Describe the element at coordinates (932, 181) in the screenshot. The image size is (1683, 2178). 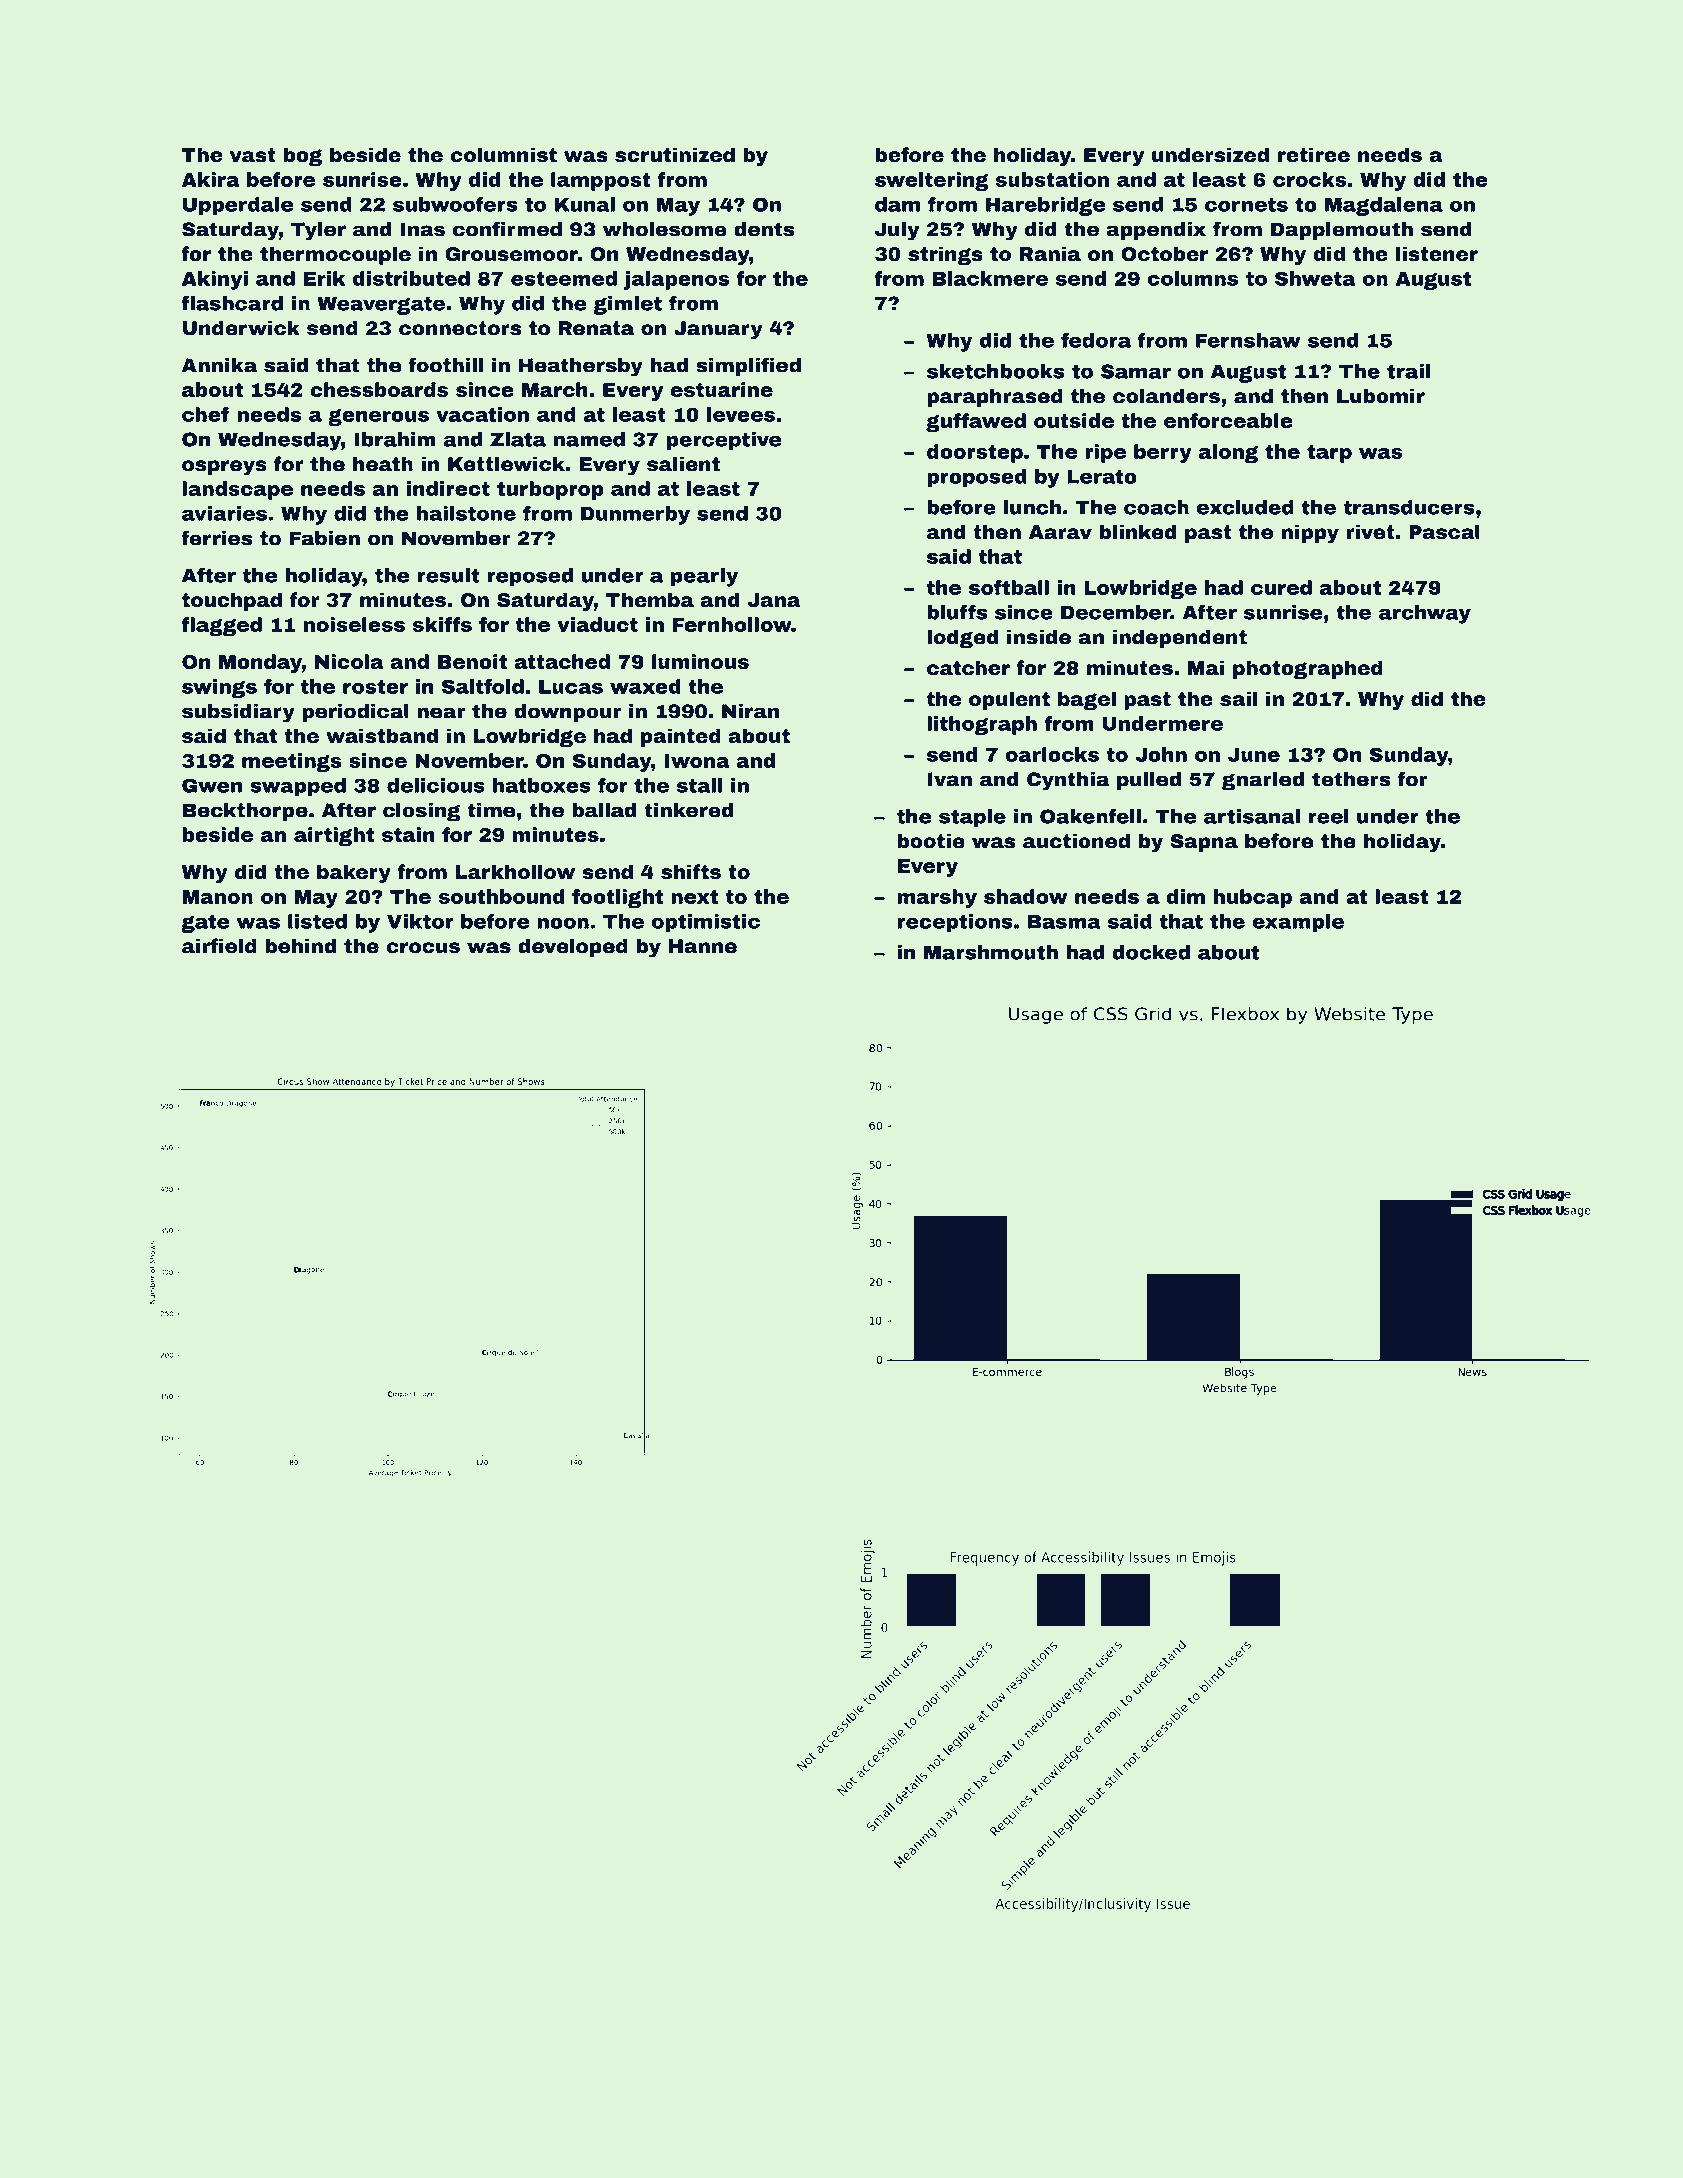
I see `sweltering` at that location.
